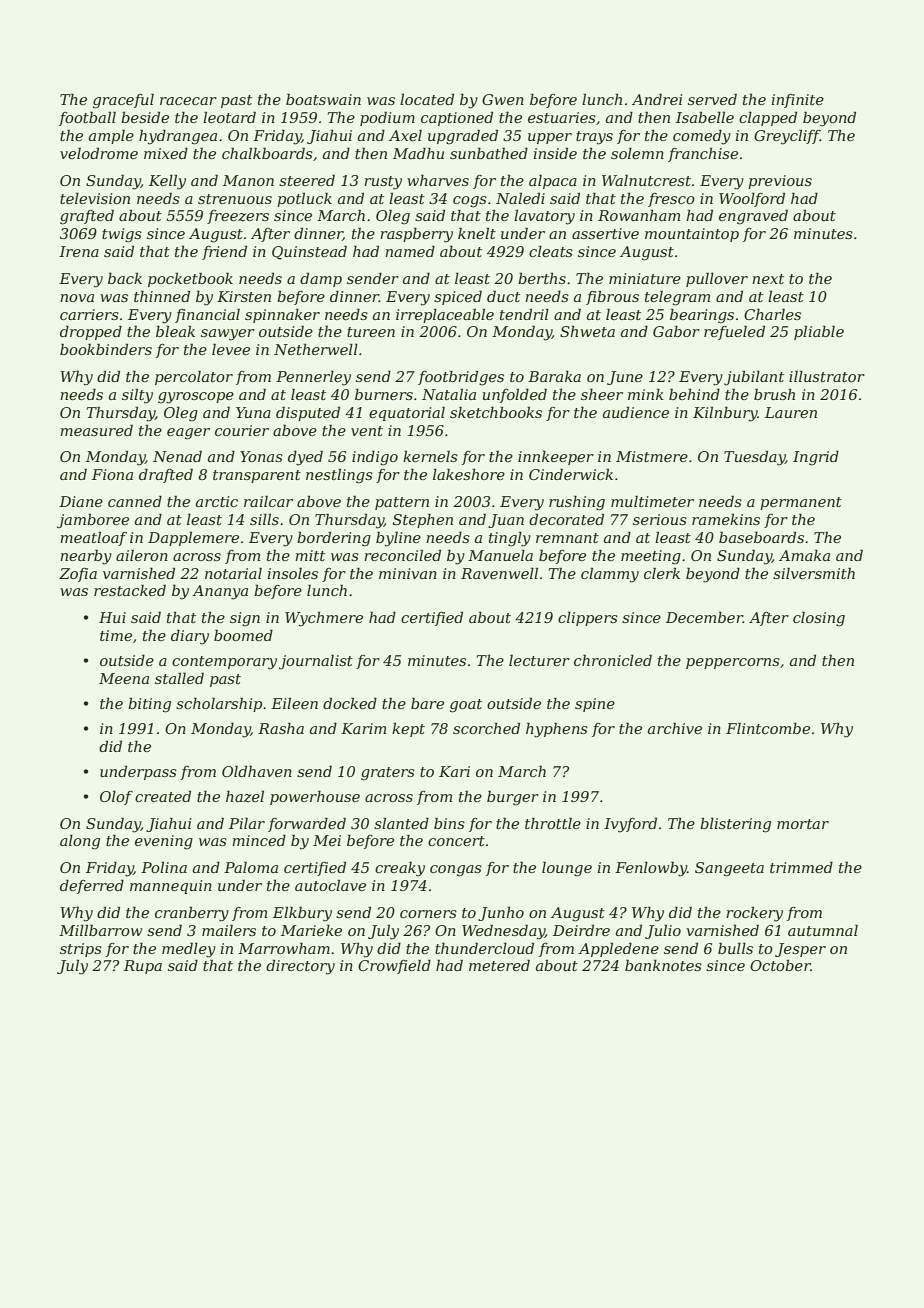  Describe the element at coordinates (383, 183) in the document. I see `rusty` at that location.
